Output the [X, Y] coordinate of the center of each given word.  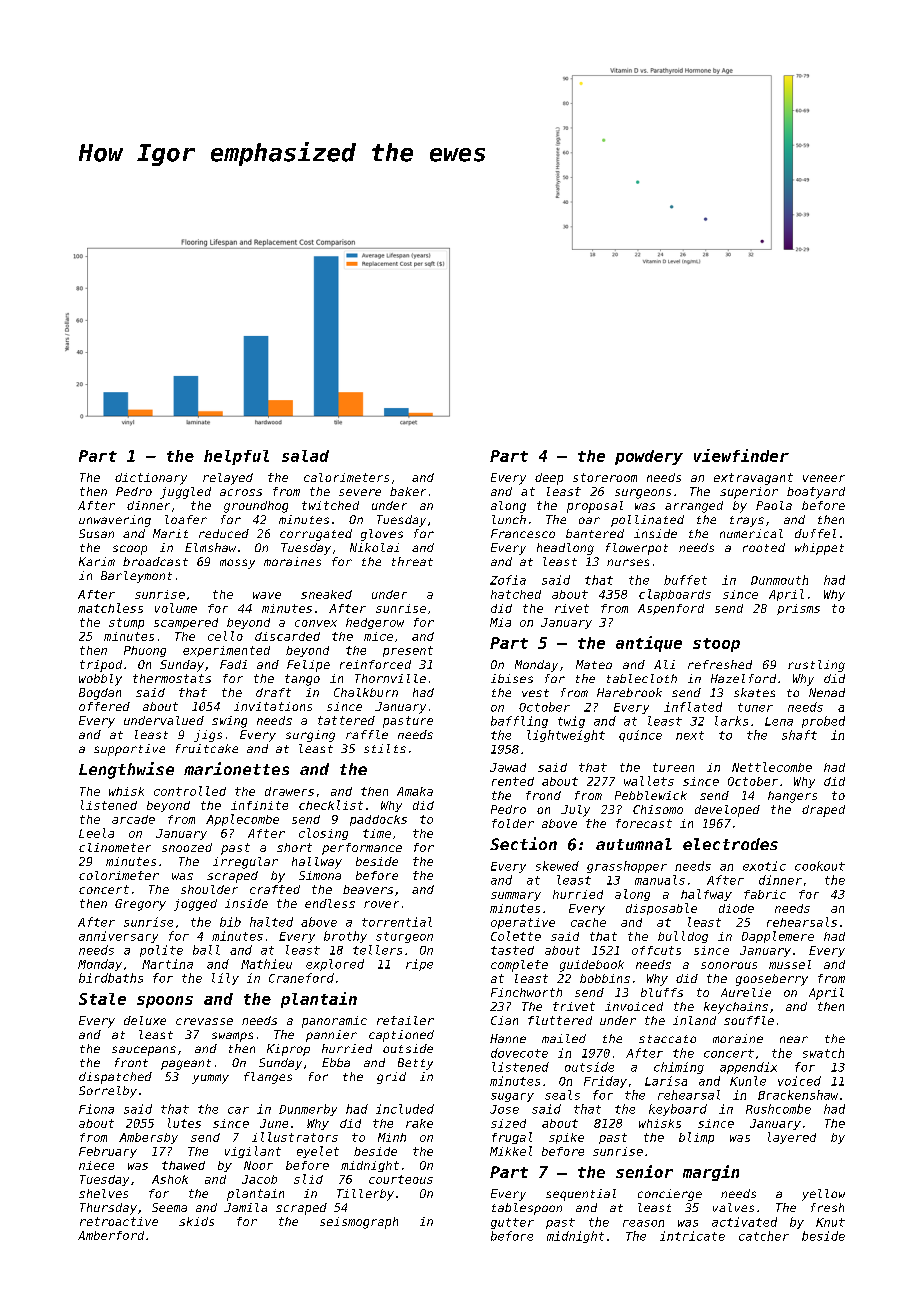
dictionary [151, 479]
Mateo [594, 664]
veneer [824, 478]
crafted [275, 889]
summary [516, 896]
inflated [693, 707]
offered [104, 706]
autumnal [634, 844]
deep [549, 479]
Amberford [111, 1235]
